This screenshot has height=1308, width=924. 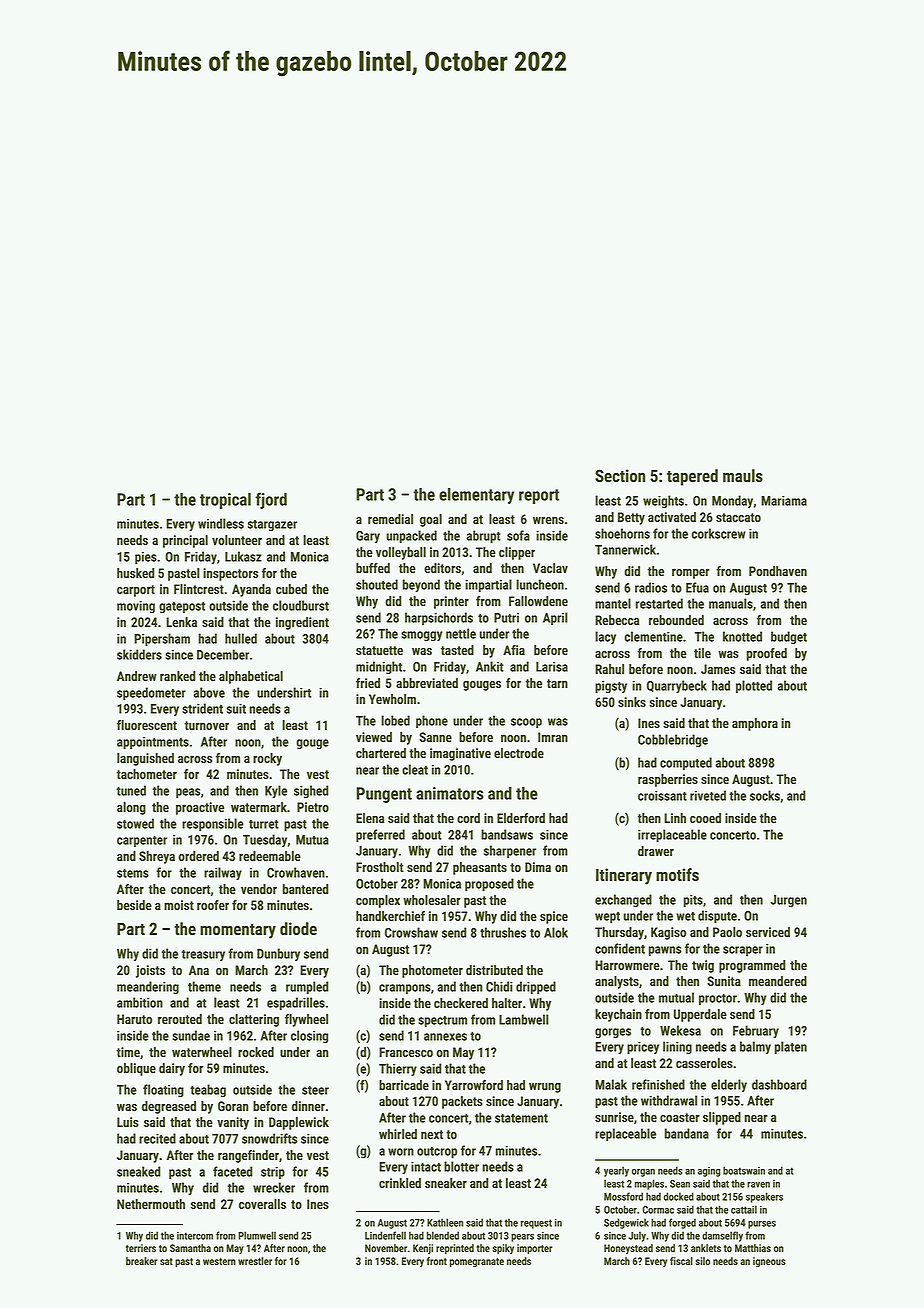 I want to click on treasury, so click(x=203, y=955).
